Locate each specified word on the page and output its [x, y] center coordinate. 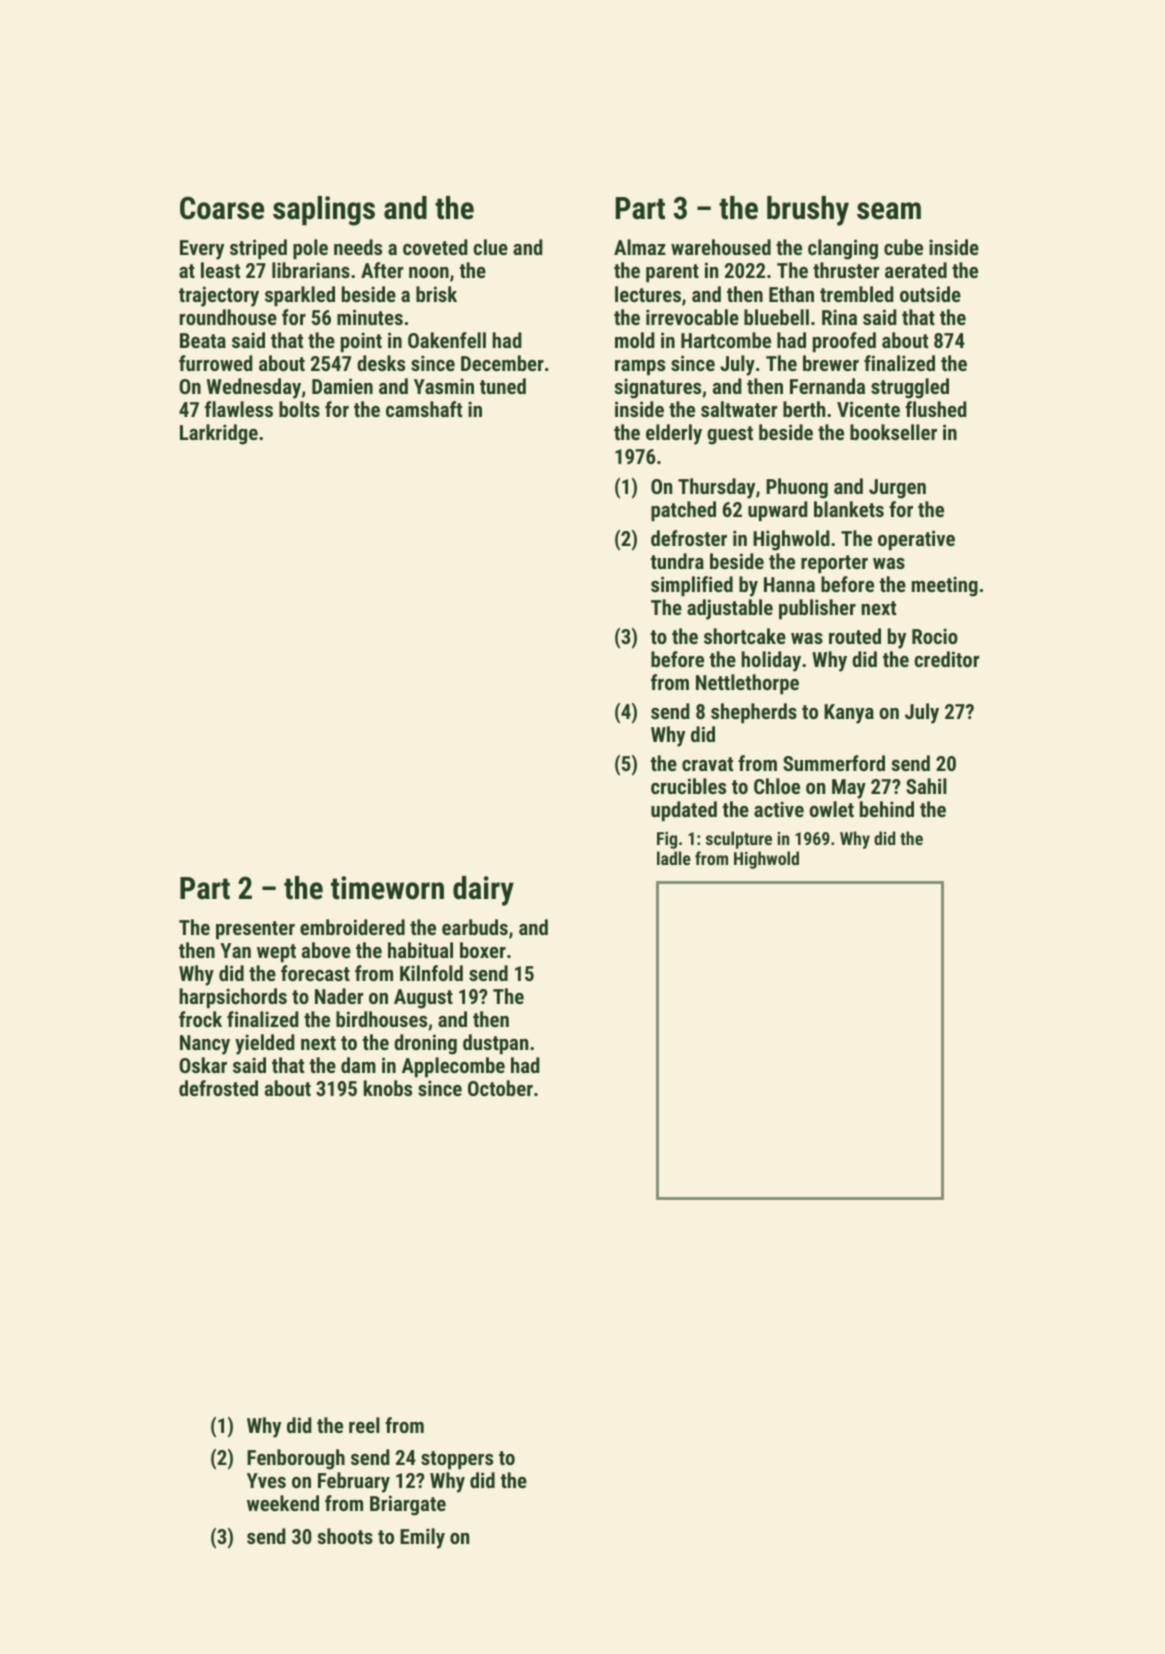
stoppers [457, 1460]
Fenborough [296, 1459]
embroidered [352, 927]
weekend [283, 1503]
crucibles [688, 786]
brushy [808, 211]
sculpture [739, 840]
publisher [817, 609]
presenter [255, 930]
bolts [299, 409]
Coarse [222, 208]
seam [889, 211]
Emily [422, 1538]
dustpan [495, 1044]
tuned [503, 386]
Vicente [868, 409]
